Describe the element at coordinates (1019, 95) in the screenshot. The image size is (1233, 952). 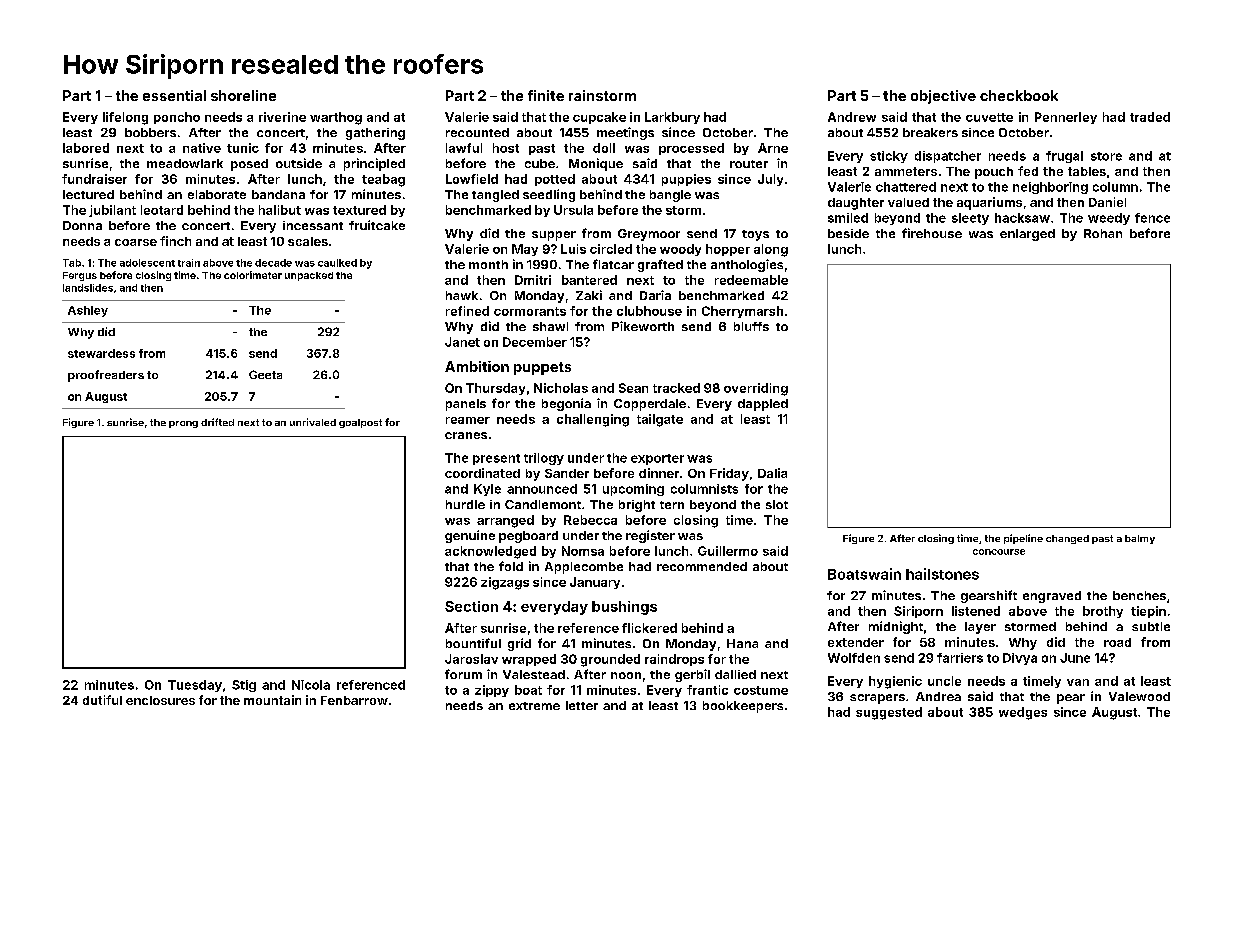
I see `checkbook` at that location.
